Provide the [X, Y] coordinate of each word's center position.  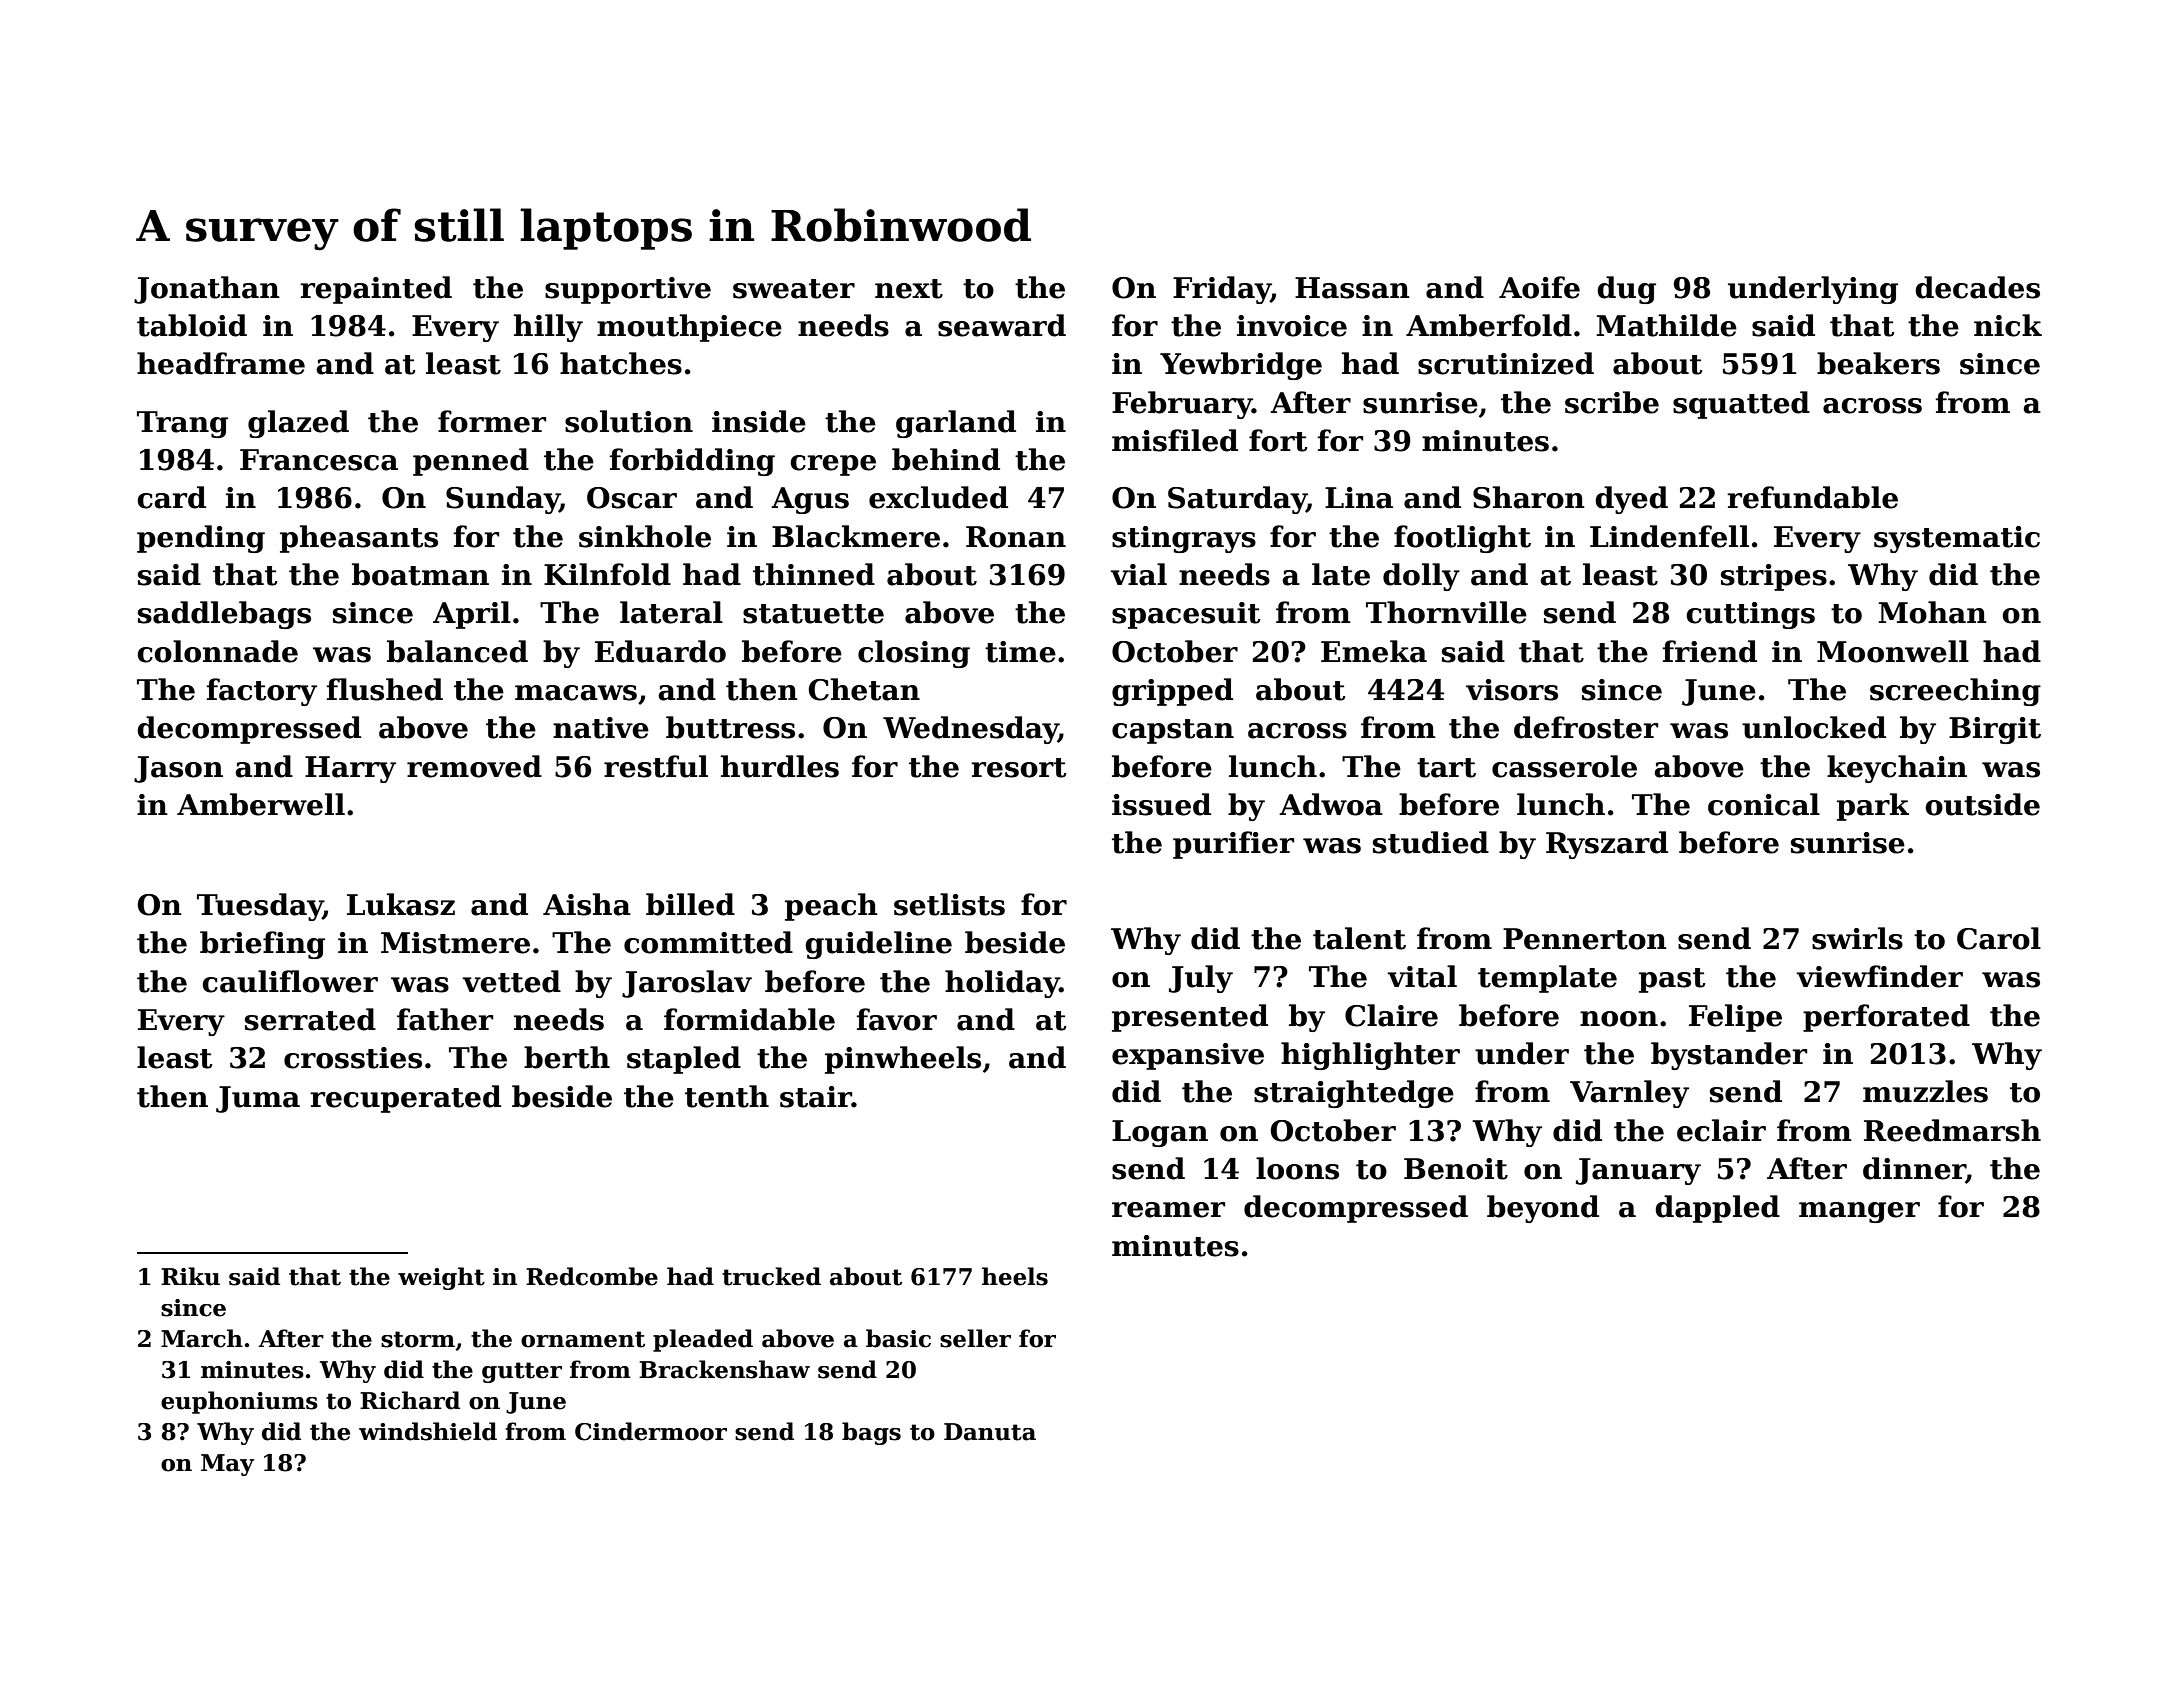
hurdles [780, 766]
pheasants [359, 539]
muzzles [1925, 1091]
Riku [190, 1276]
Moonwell [1893, 651]
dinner [1914, 1169]
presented [1190, 1018]
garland [956, 424]
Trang [182, 424]
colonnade [217, 651]
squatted [1741, 405]
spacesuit [1186, 615]
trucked [771, 1276]
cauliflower [290, 981]
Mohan [1933, 612]
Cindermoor [651, 1431]
